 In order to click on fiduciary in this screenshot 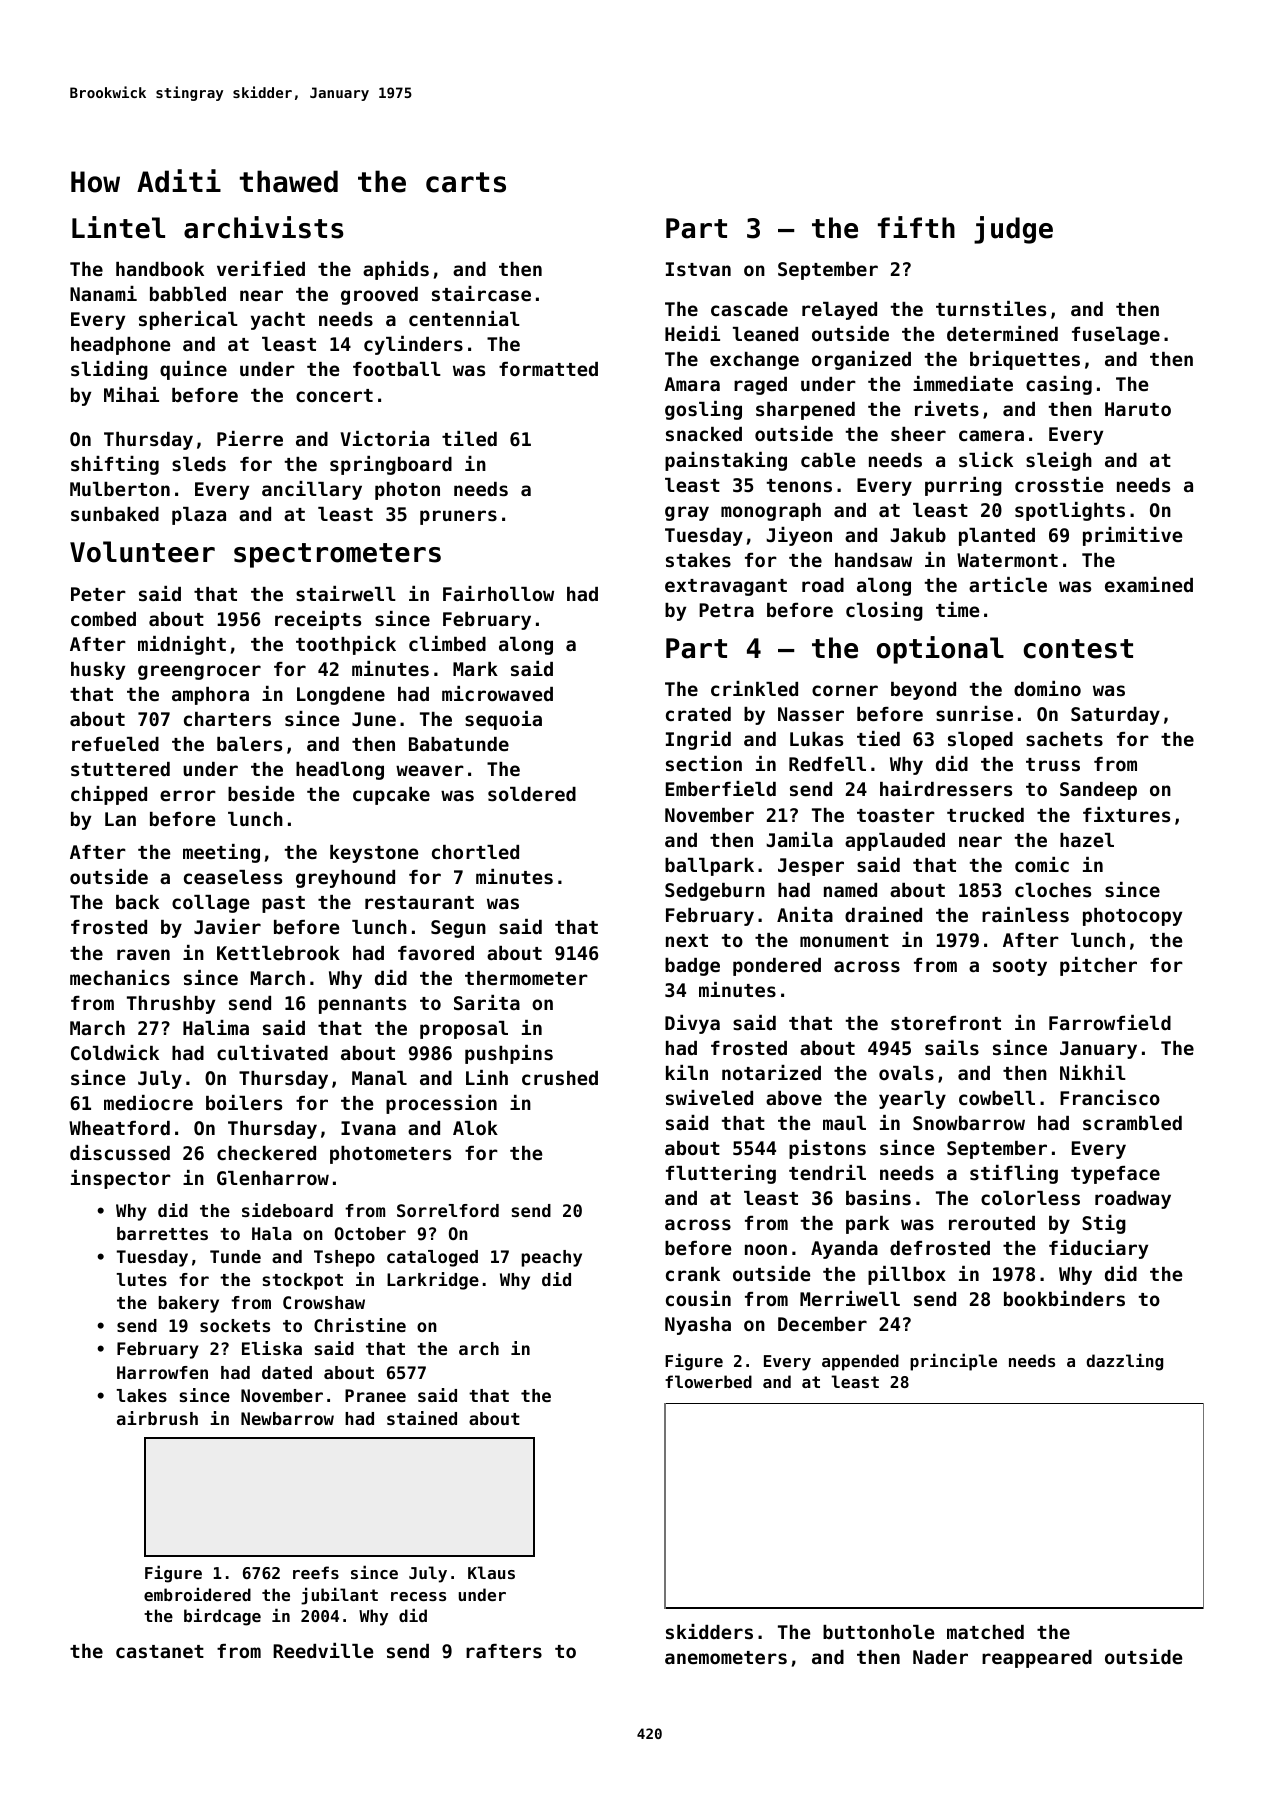, I will do `click(1098, 1249)`.
